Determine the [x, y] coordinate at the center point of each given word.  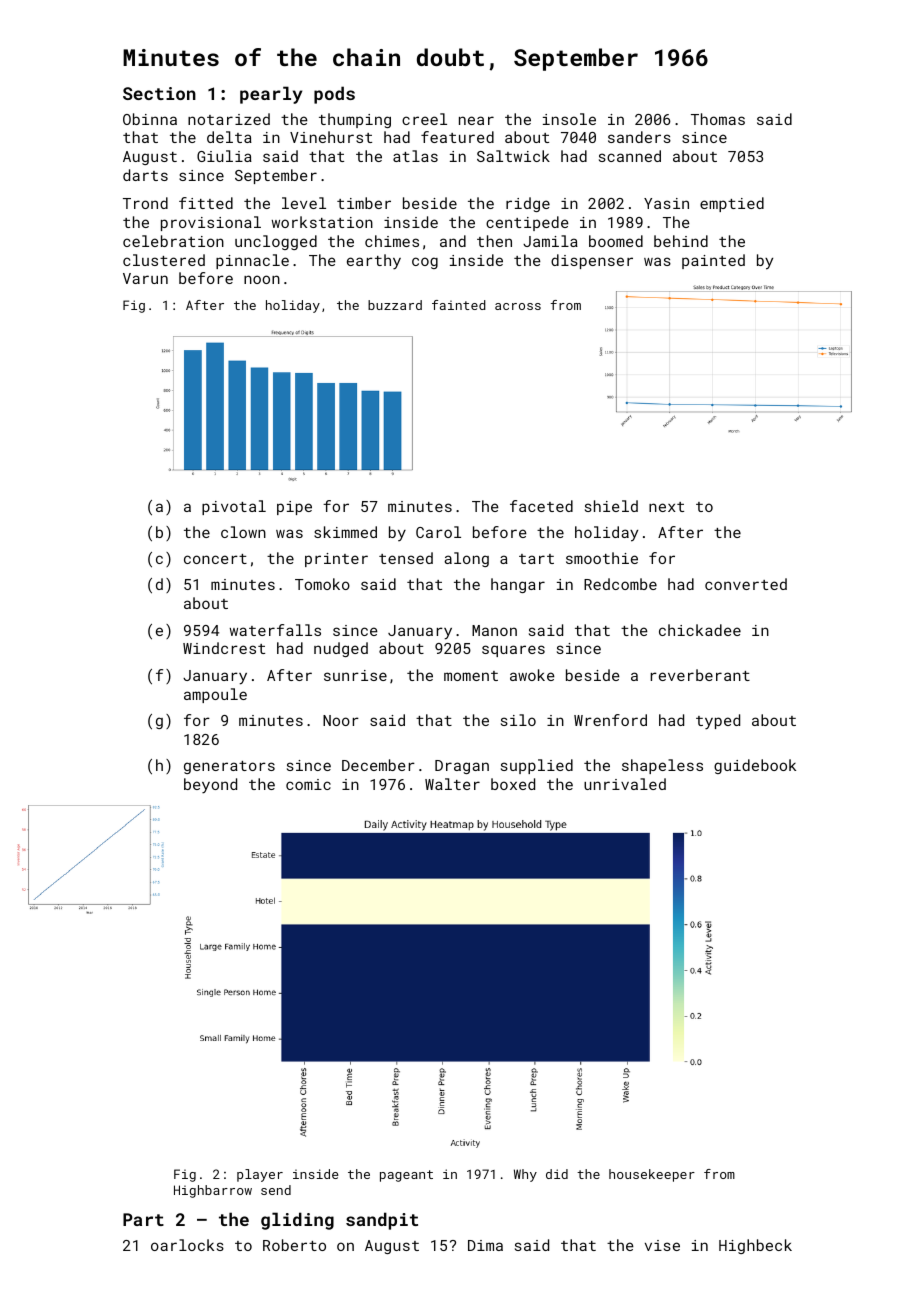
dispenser [592, 261]
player [260, 1175]
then [494, 241]
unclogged [276, 242]
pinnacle [252, 261]
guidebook [755, 766]
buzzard [395, 305]
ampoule [215, 695]
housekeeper [652, 1175]
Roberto [294, 1245]
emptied [732, 204]
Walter [452, 784]
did [557, 1174]
